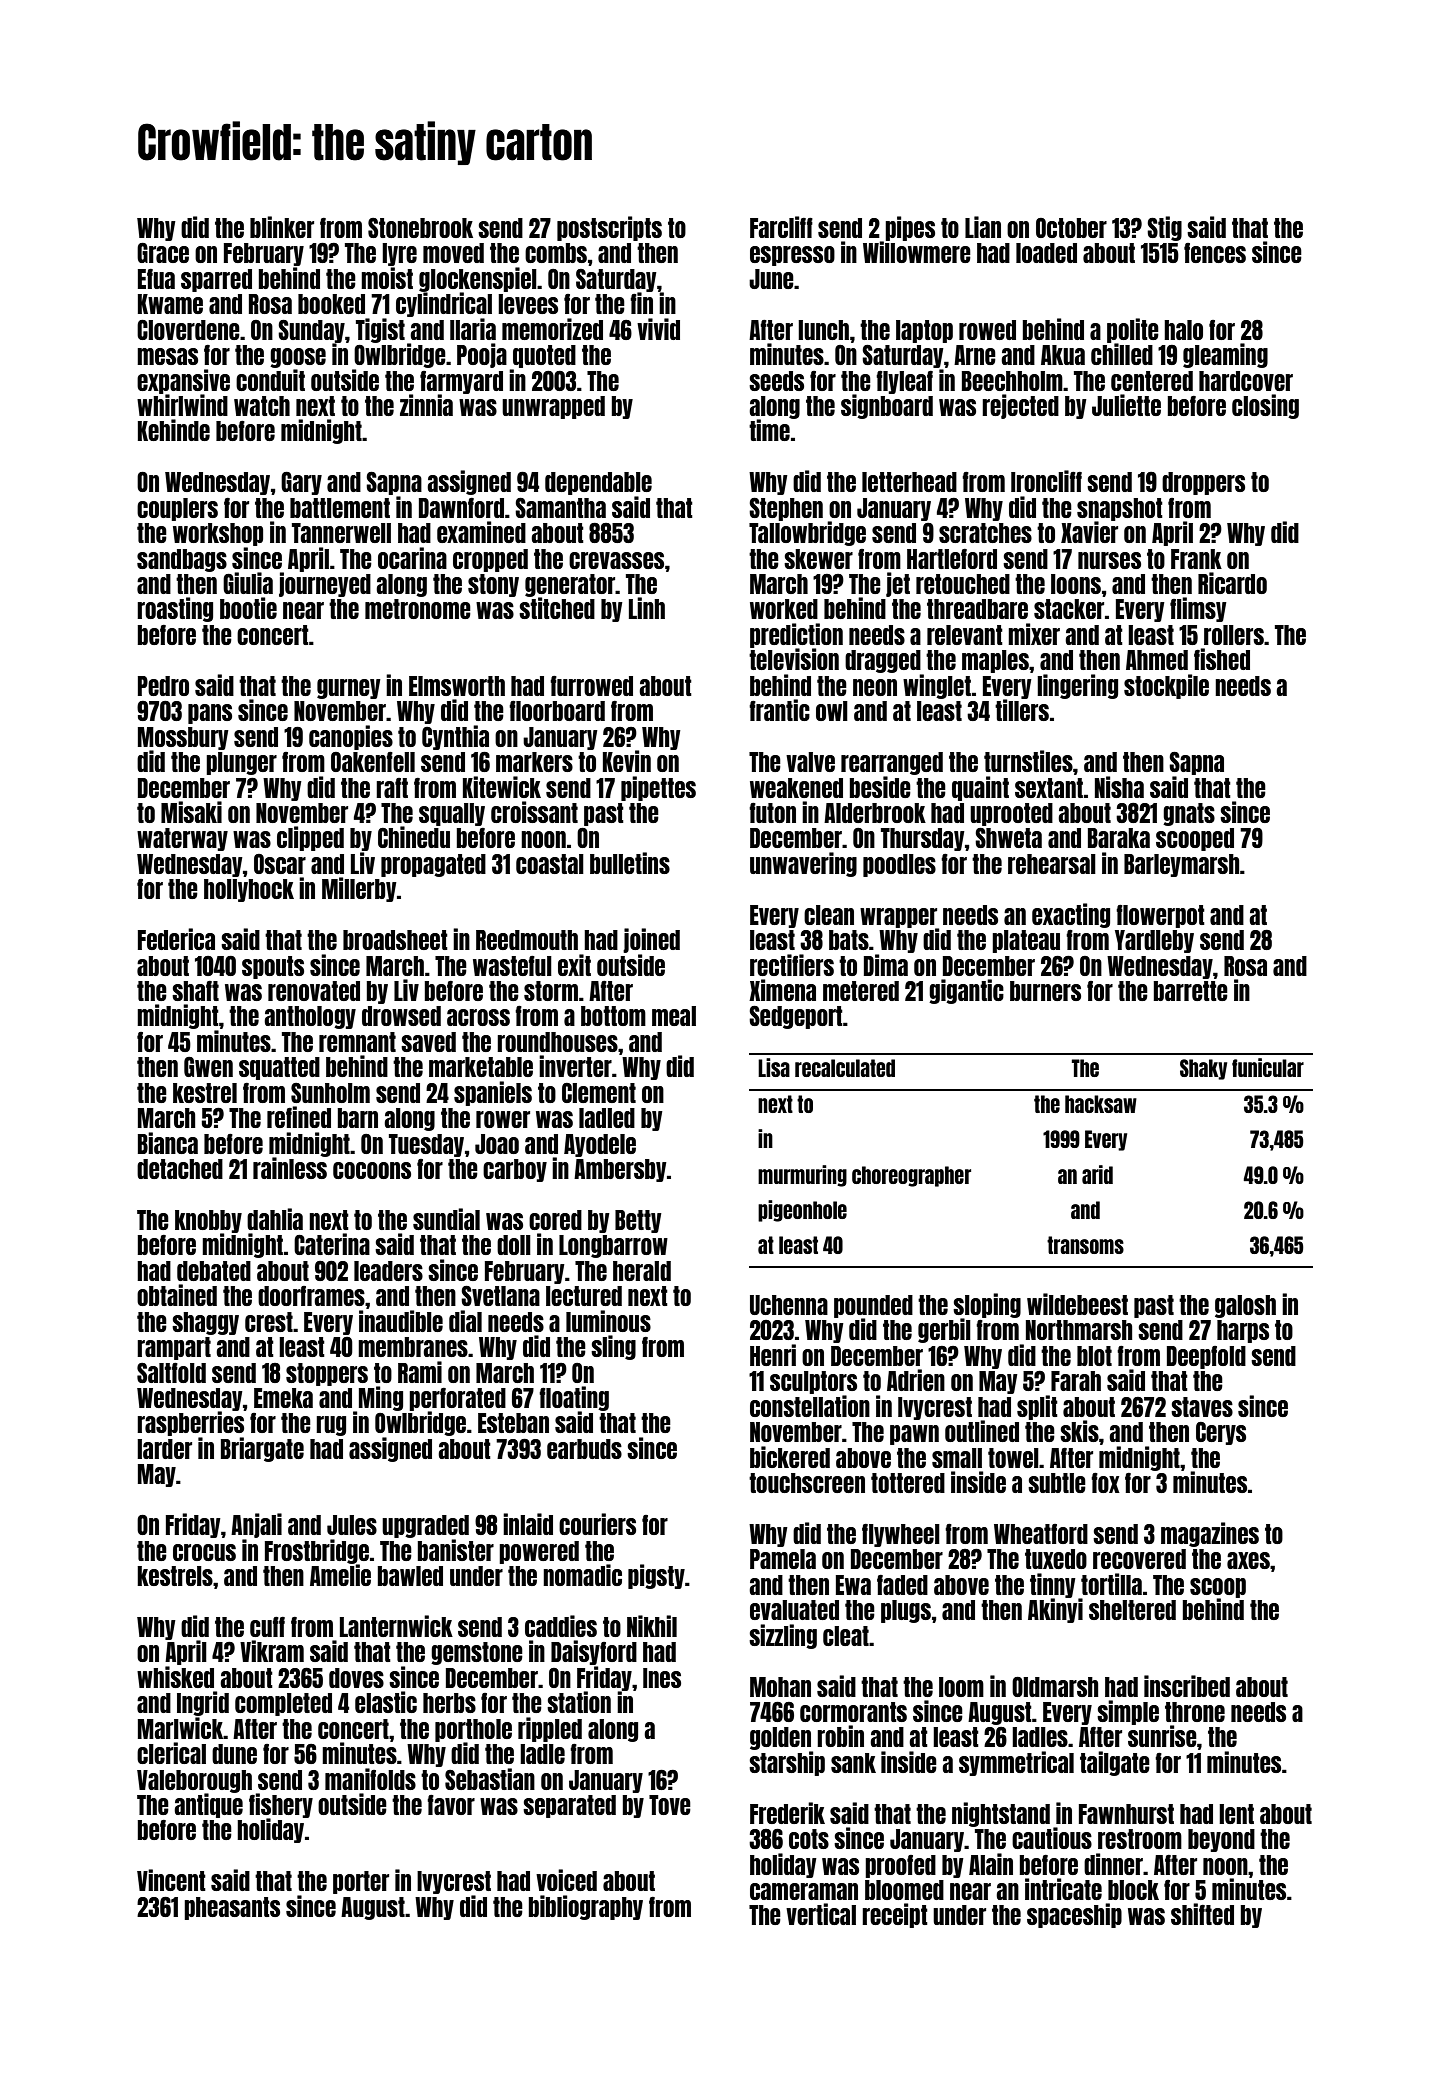 The image size is (1450, 2100). I want to click on Pedro, so click(163, 686).
